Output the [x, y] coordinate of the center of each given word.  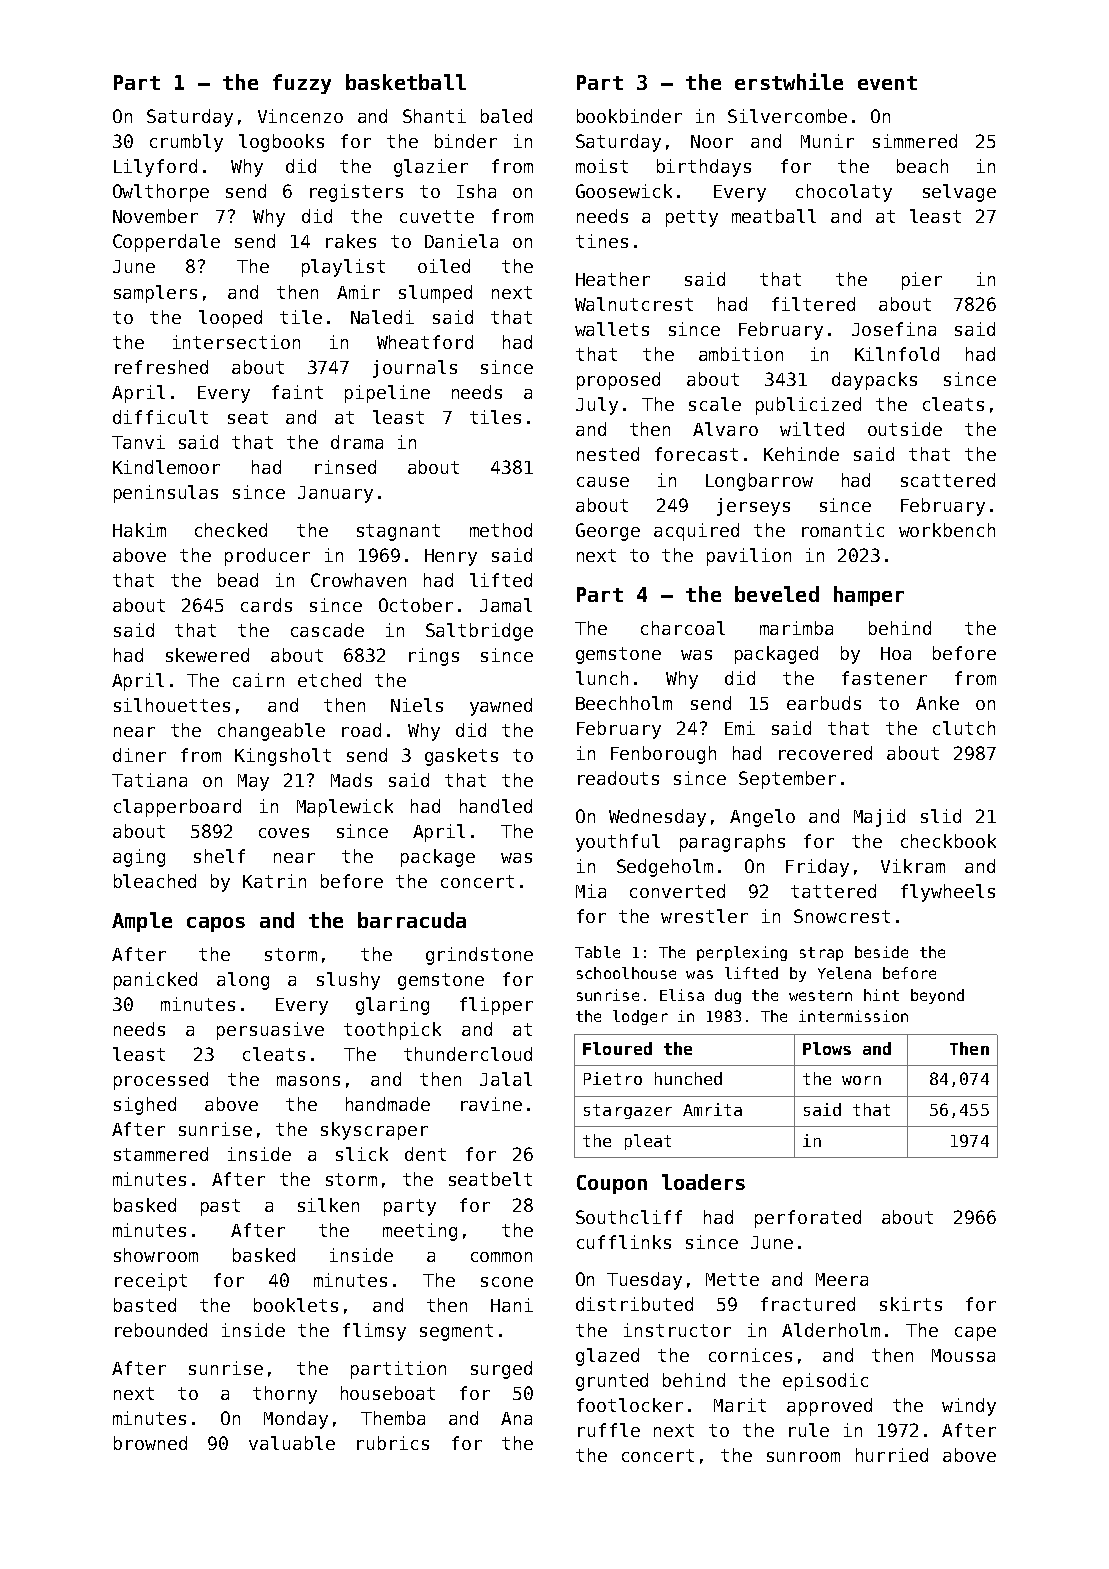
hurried [892, 1455]
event [887, 83]
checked [231, 530]
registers [356, 193]
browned [150, 1443]
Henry [451, 557]
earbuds [824, 703]
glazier [431, 168]
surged [501, 1370]
